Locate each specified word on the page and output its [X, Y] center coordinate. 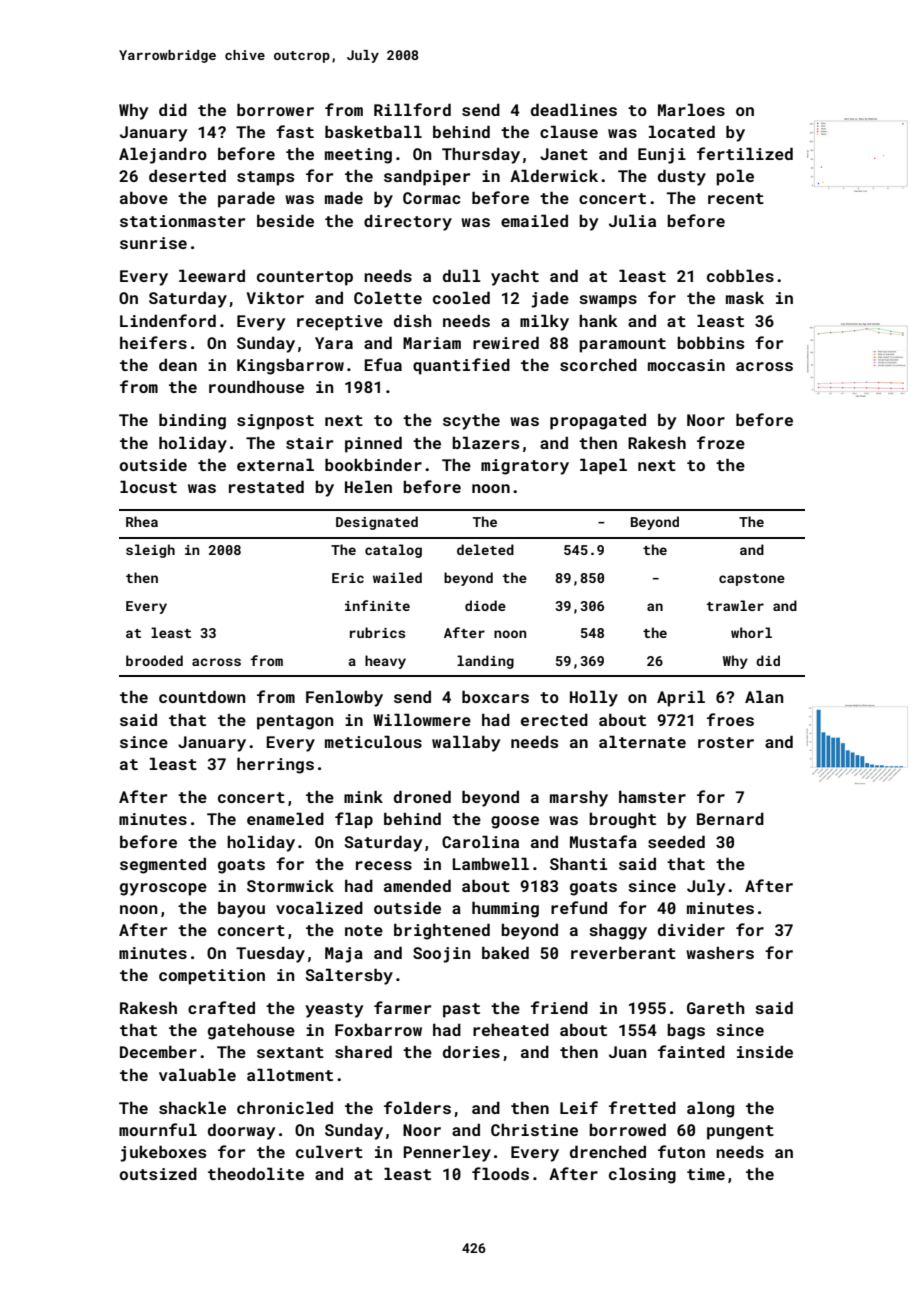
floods [500, 1173]
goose [515, 822]
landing [485, 662]
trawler [735, 605]
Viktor [275, 298]
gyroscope [163, 889]
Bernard [730, 818]
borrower [275, 109]
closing [642, 1175]
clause [569, 131]
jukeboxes [163, 1153]
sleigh [150, 551]
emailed [534, 220]
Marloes [691, 109]
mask [745, 298]
